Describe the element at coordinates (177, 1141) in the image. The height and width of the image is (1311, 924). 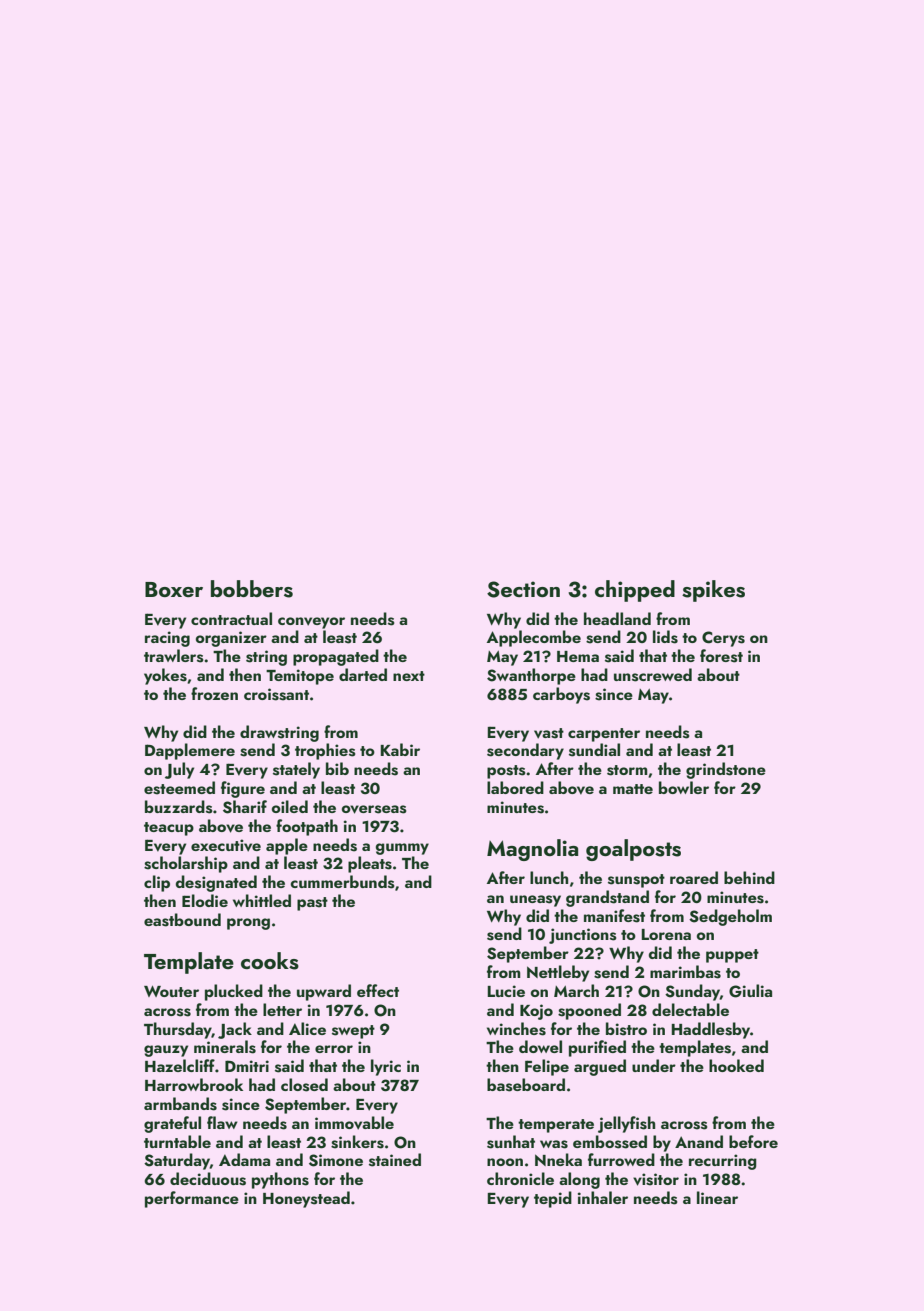
I see `turntable` at that location.
